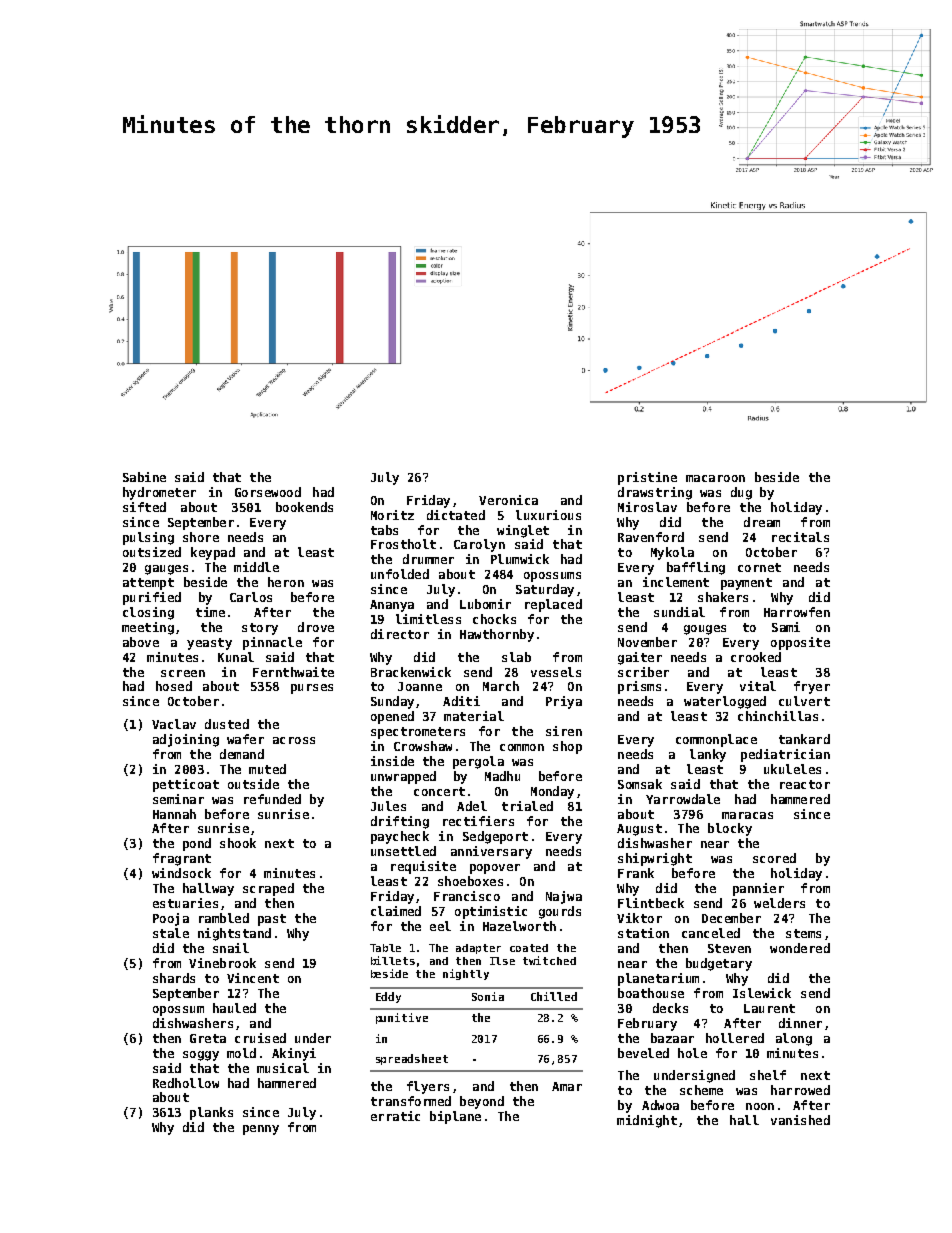 Image resolution: width=952 pixels, height=1233 pixels. Describe the element at coordinates (758, 889) in the screenshot. I see `pannier` at that location.
